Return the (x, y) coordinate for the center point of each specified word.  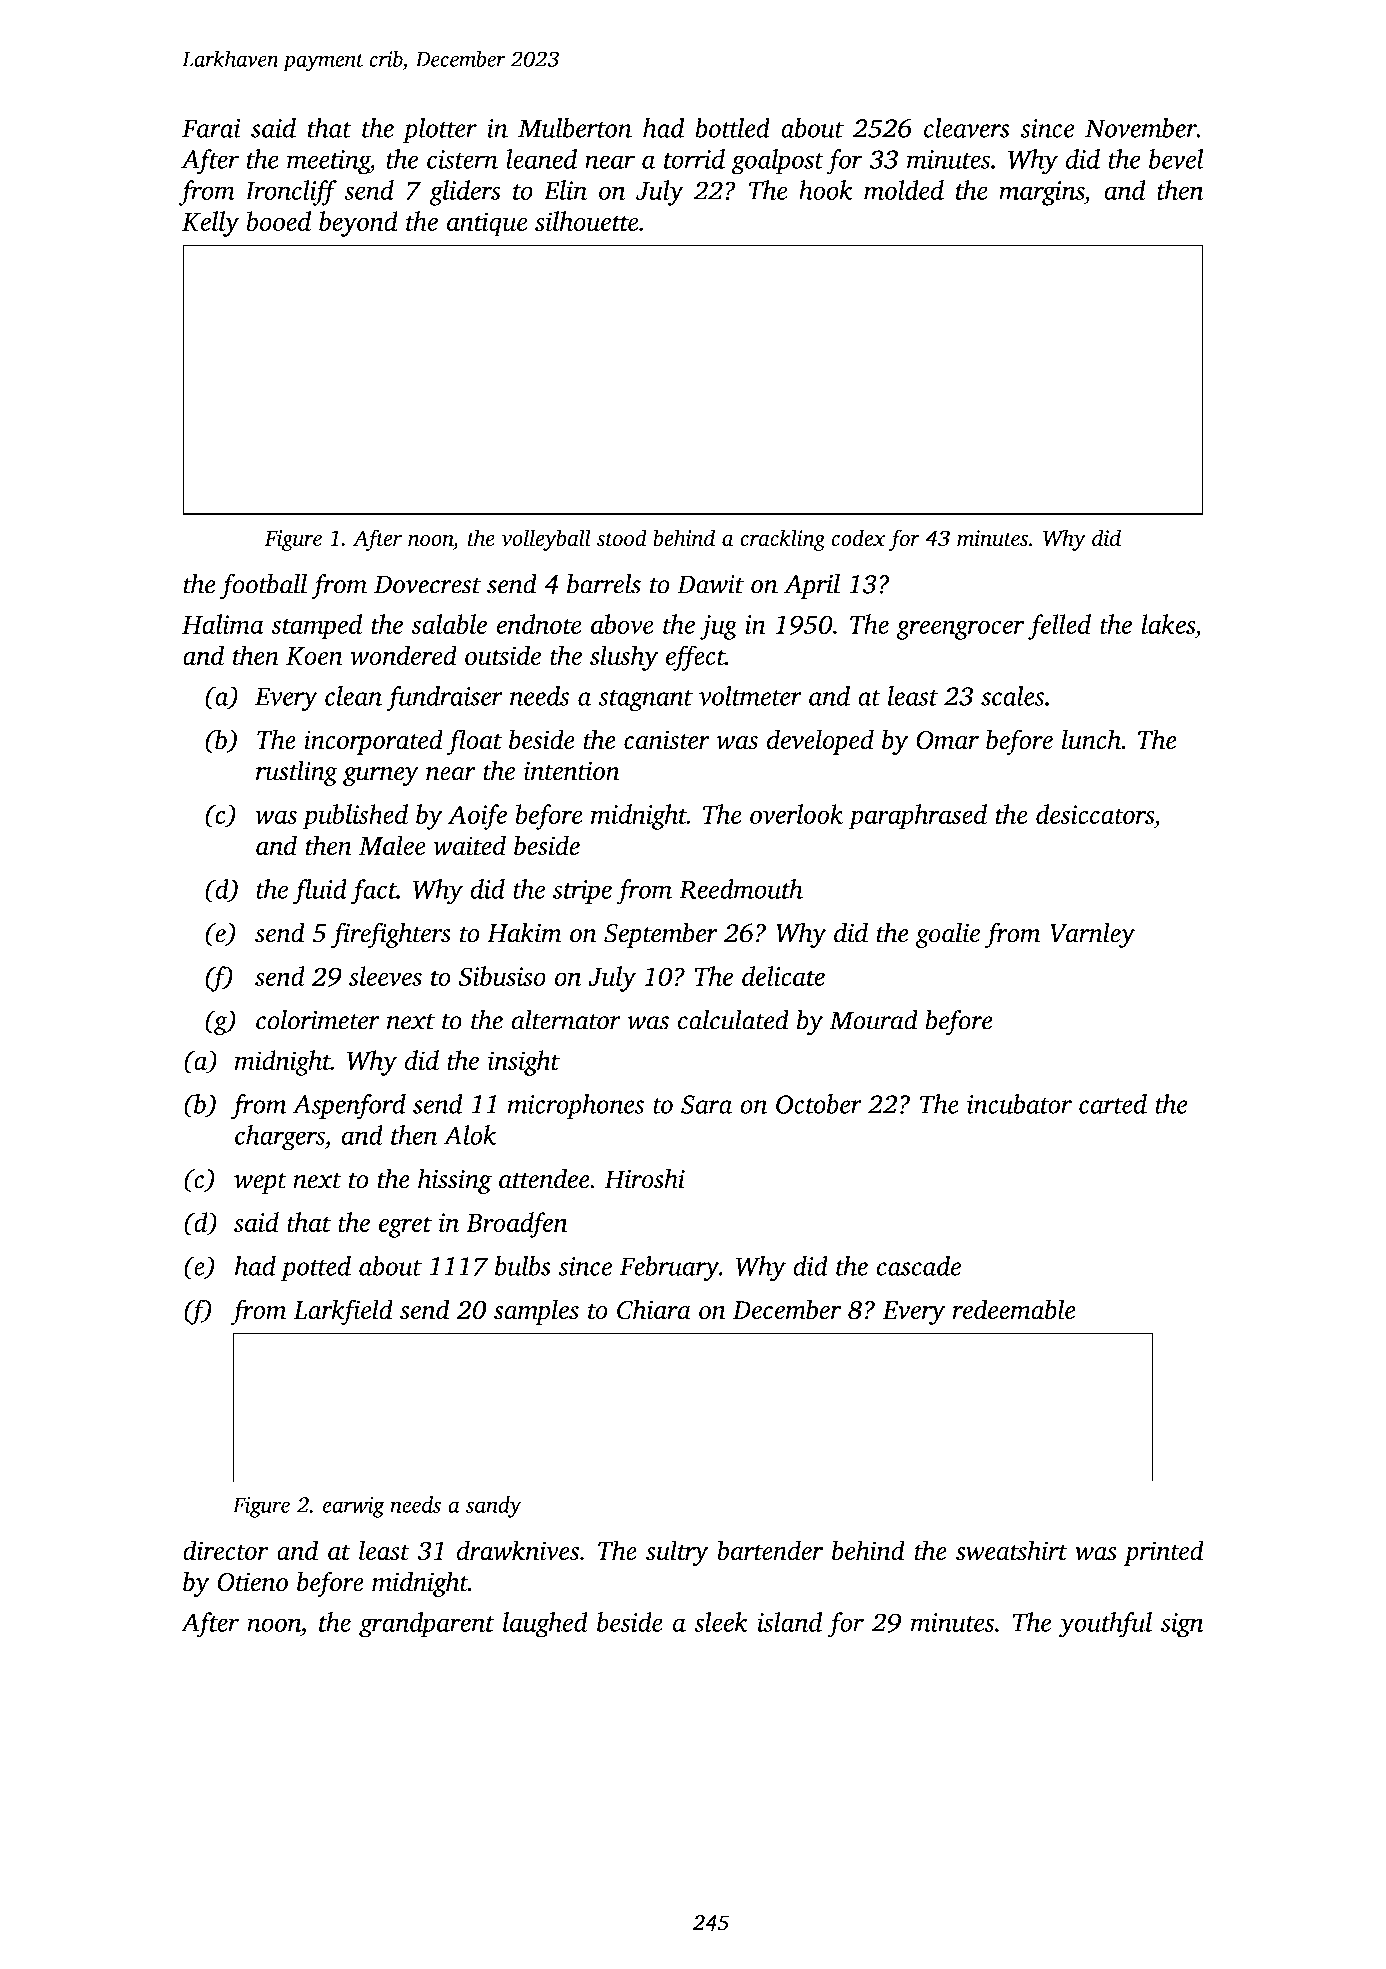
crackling (783, 540)
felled (1059, 627)
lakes (1168, 624)
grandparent (427, 1625)
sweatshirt (1011, 1550)
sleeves (385, 976)
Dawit (710, 584)
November (1141, 128)
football (263, 586)
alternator (566, 1020)
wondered (403, 655)
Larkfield (343, 1312)
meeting (328, 162)
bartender (770, 1550)
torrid (694, 159)
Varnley (1092, 935)
